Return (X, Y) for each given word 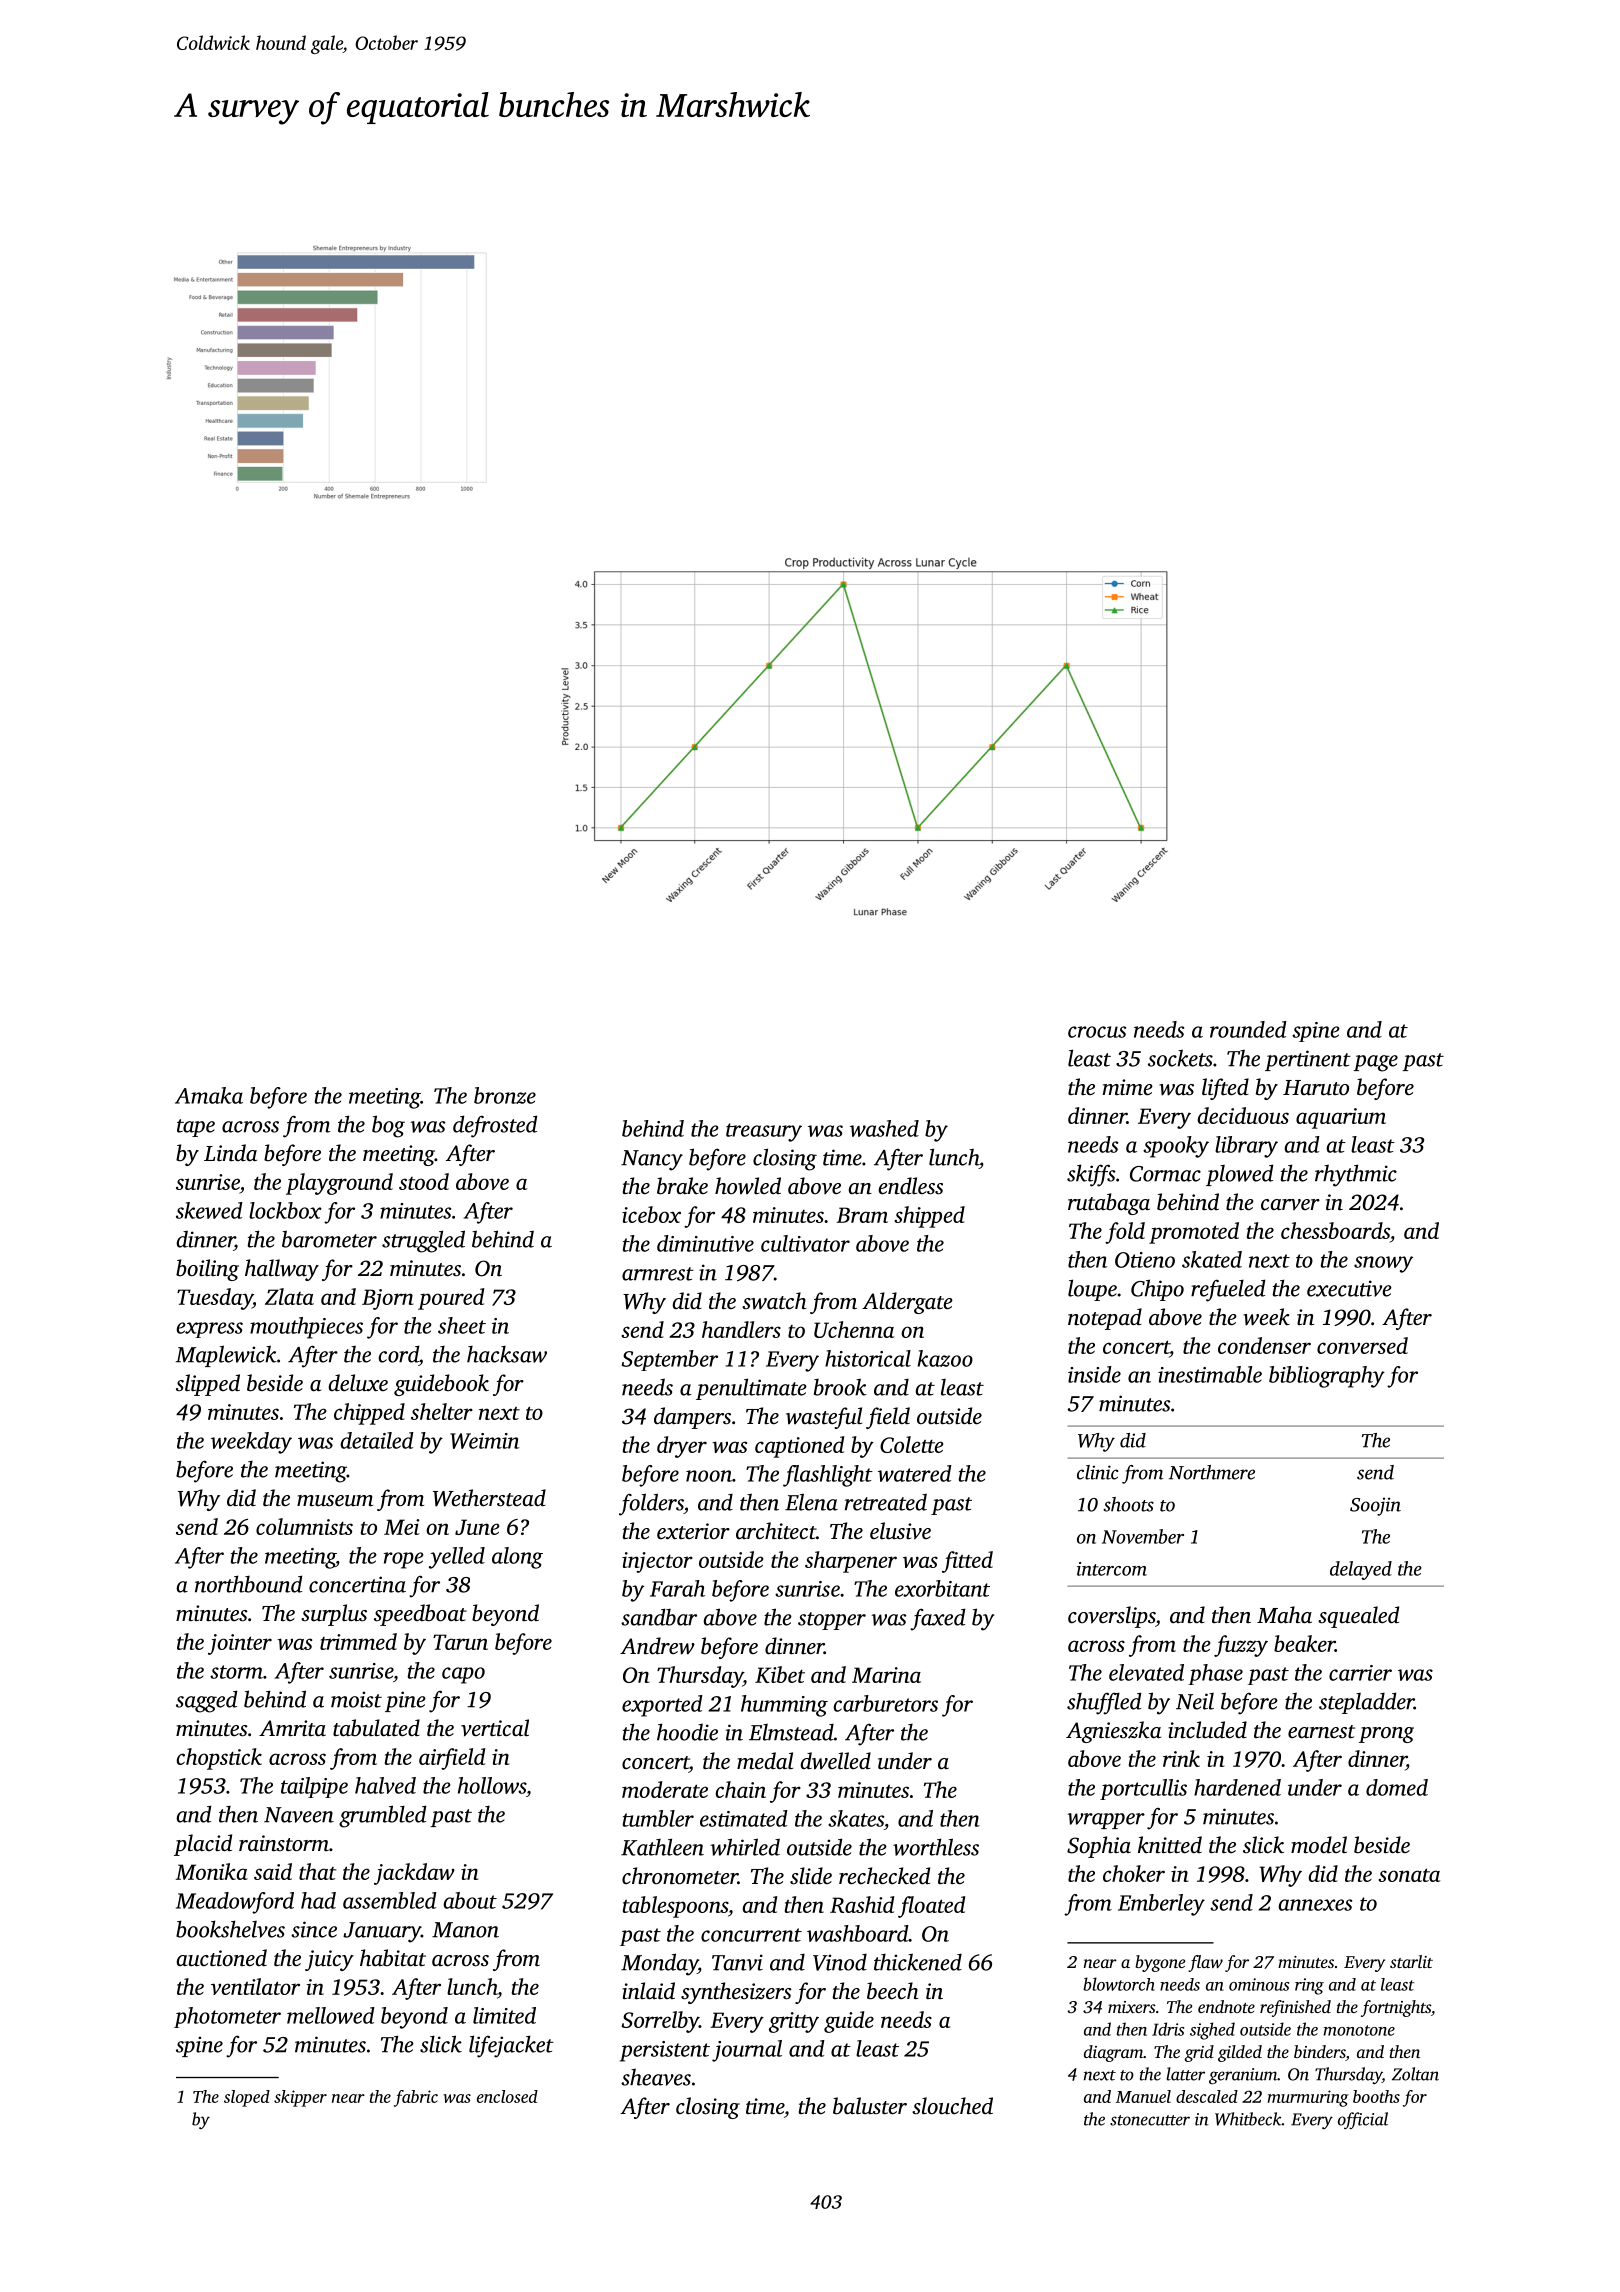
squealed (1358, 1617)
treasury (764, 1132)
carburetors (885, 1703)
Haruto (1316, 1088)
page (1375, 1063)
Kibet (780, 1674)
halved (385, 1785)
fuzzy (1241, 1646)
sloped (247, 2098)
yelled (457, 1558)
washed (884, 1128)
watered (915, 1473)
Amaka (209, 1095)
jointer (240, 1644)
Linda (230, 1152)
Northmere (1212, 1472)
